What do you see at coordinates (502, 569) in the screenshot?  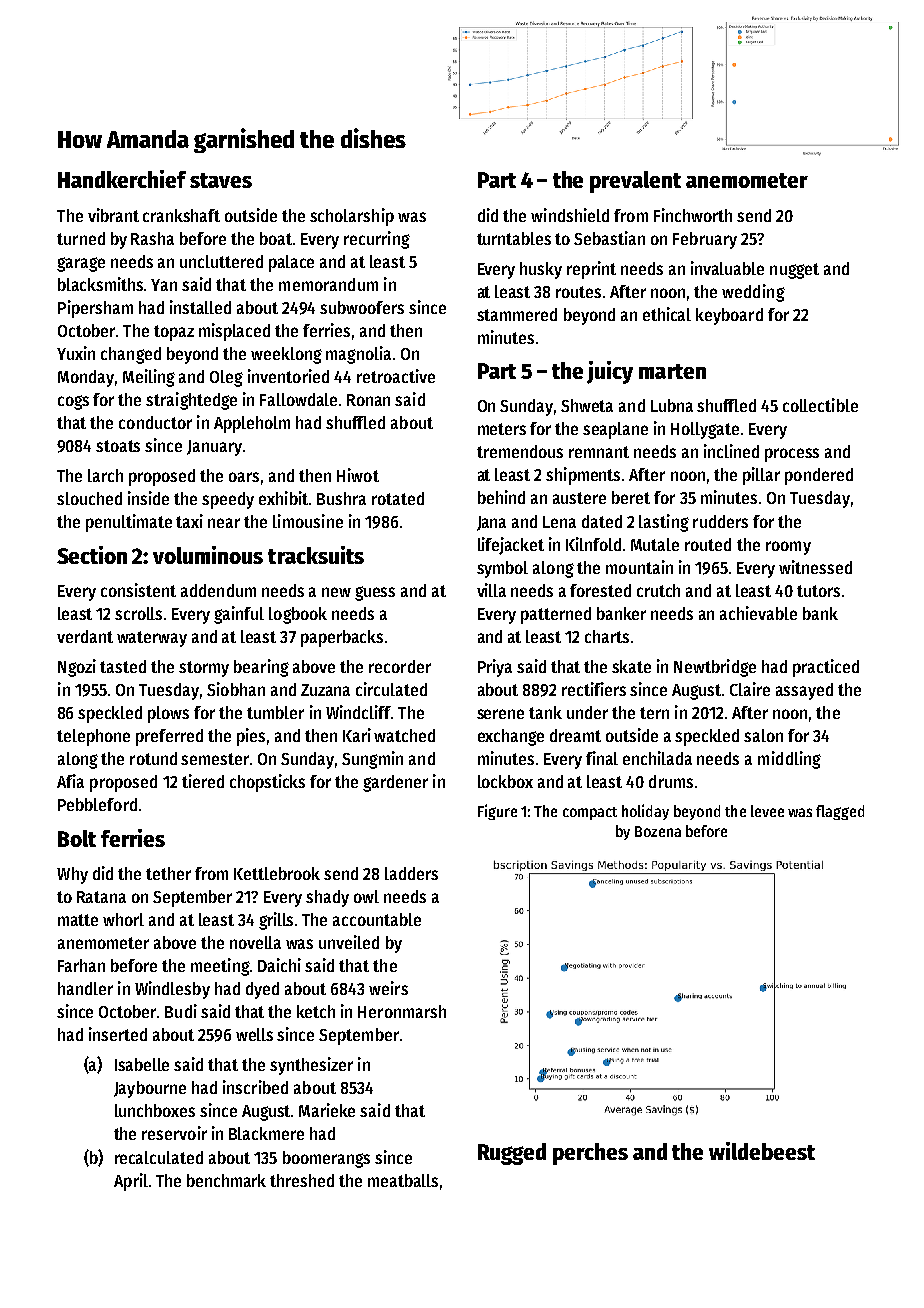 I see `symbol` at bounding box center [502, 569].
